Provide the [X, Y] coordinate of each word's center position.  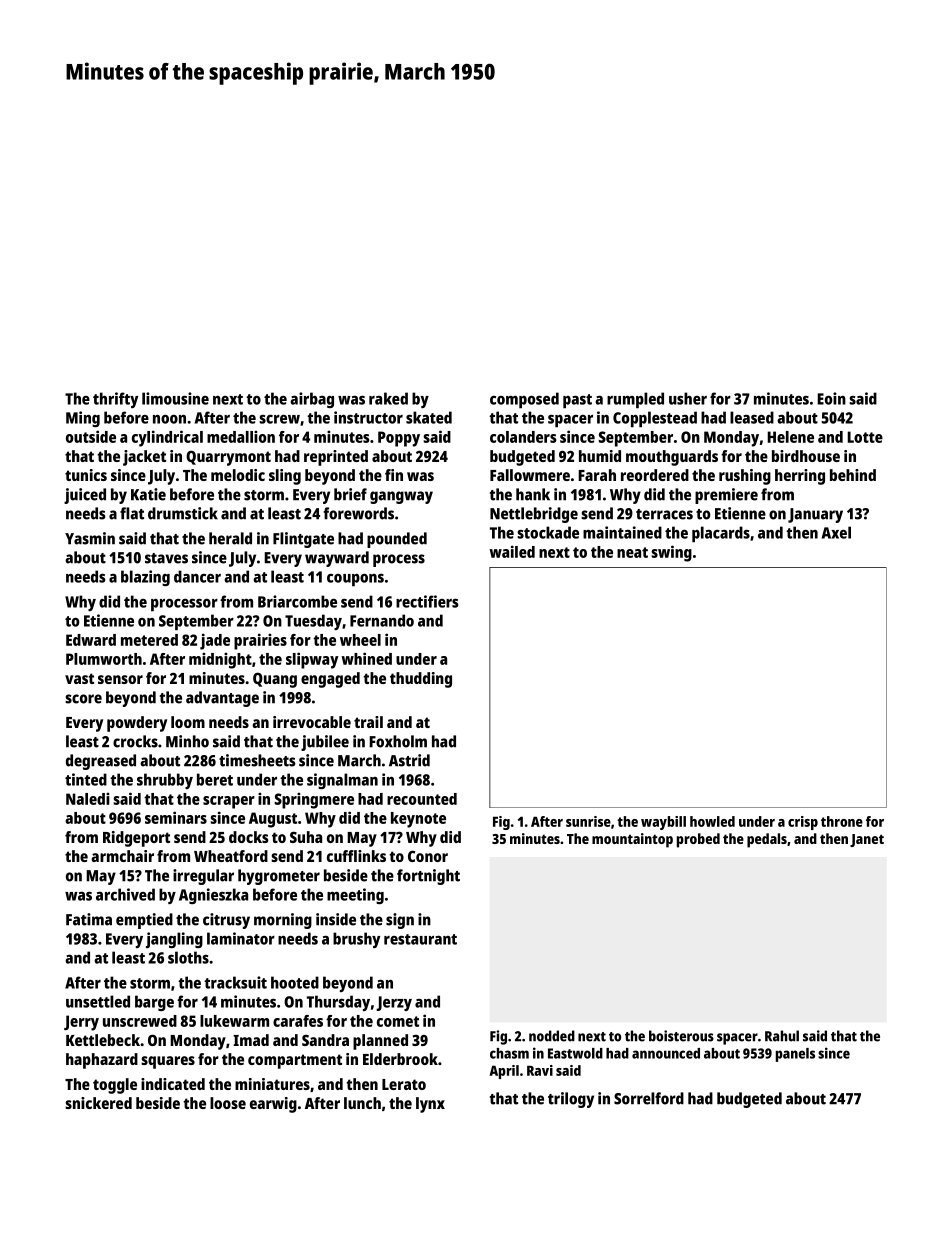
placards [721, 534]
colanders [523, 437]
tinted [86, 779]
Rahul [782, 1036]
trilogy [571, 1100]
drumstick [183, 513]
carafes [298, 1021]
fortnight [428, 877]
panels [795, 1055]
